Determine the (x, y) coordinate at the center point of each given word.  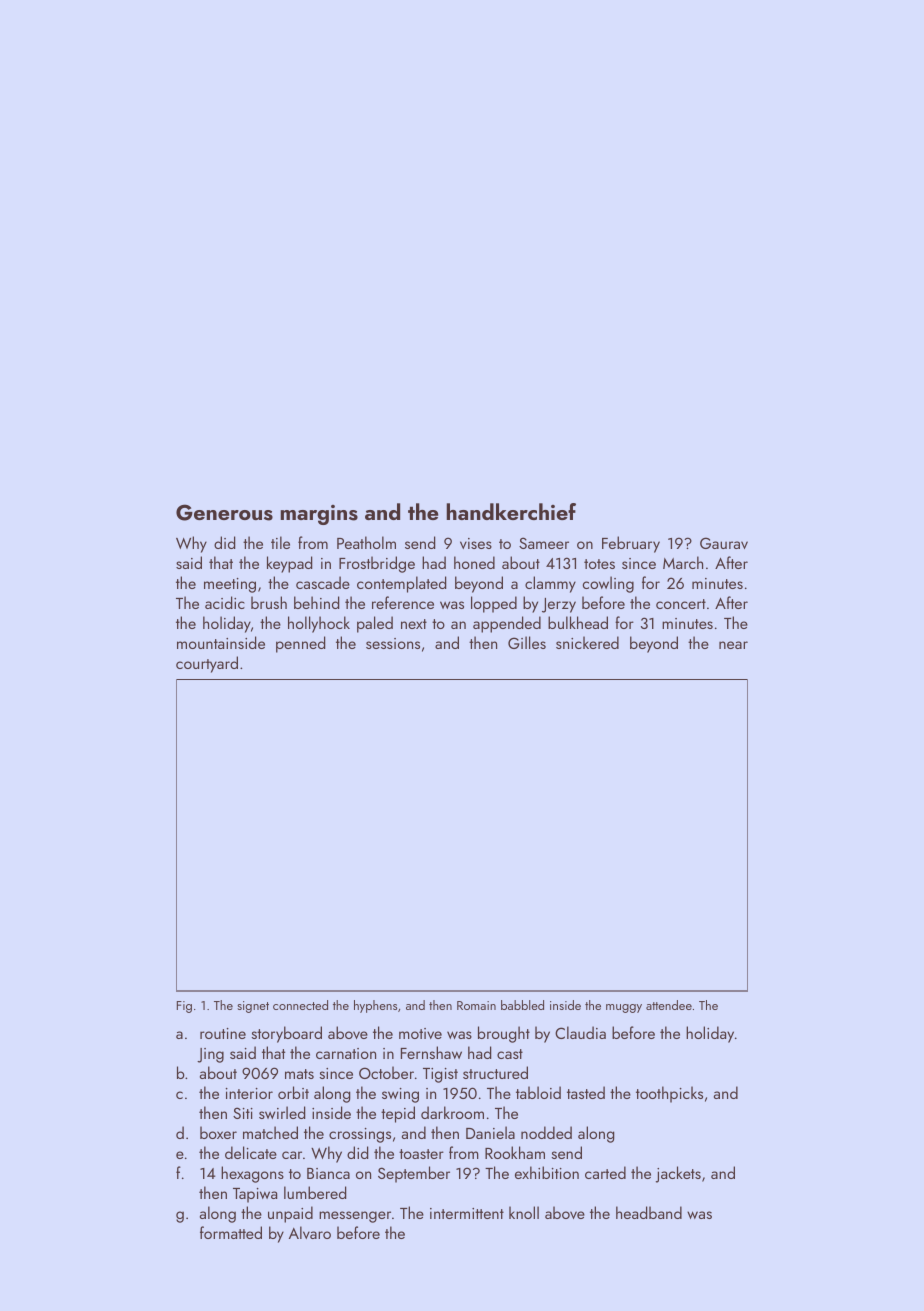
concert (681, 604)
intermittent (467, 1213)
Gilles (527, 642)
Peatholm (366, 542)
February (631, 544)
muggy (624, 1008)
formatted (231, 1232)
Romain (476, 1005)
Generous (224, 512)
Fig (184, 1007)
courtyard (207, 664)
